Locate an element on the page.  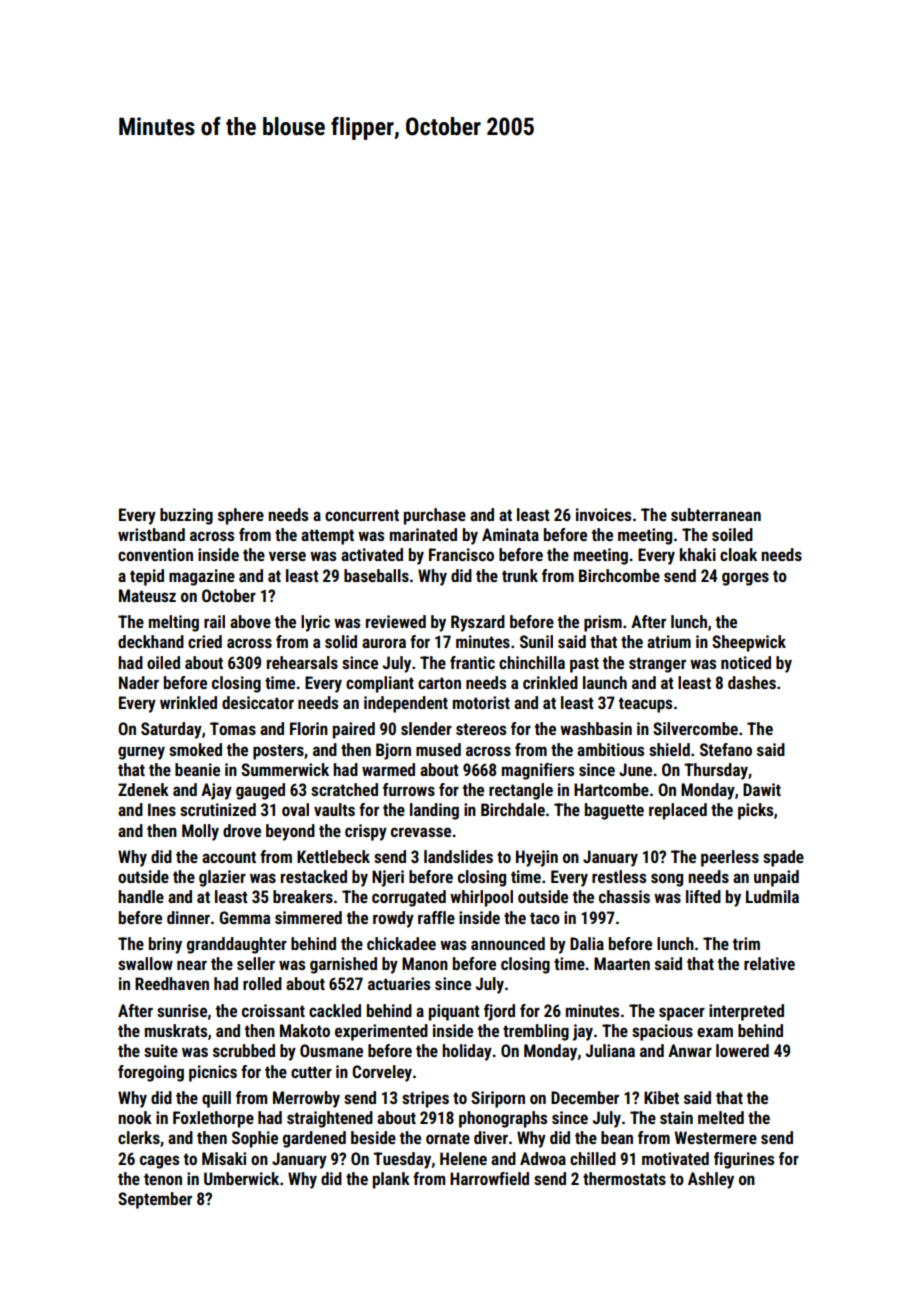
plank is located at coordinates (391, 1180).
